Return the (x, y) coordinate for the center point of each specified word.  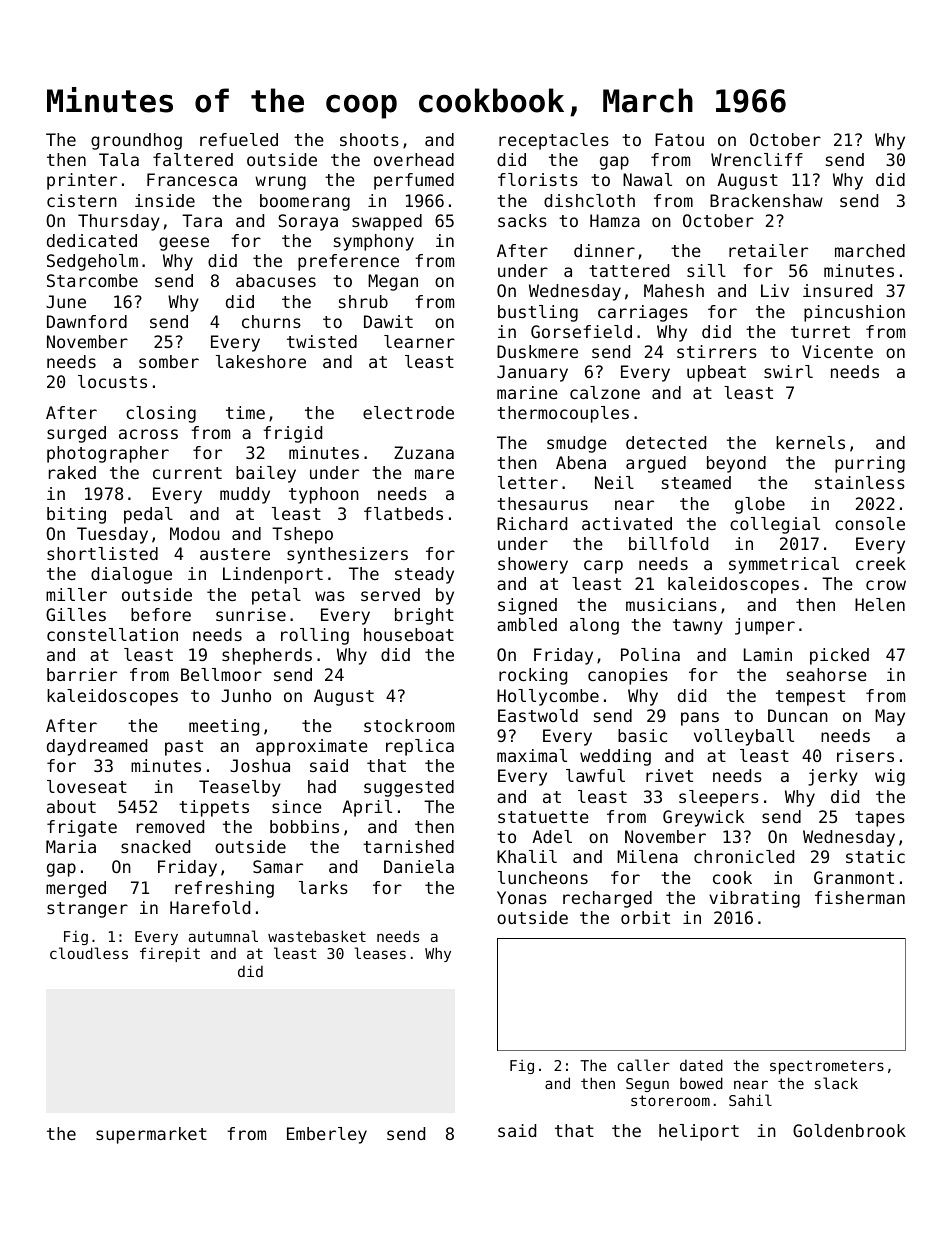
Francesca (192, 179)
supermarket (151, 1135)
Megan (393, 282)
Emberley (327, 1135)
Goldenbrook (849, 1130)
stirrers (717, 351)
